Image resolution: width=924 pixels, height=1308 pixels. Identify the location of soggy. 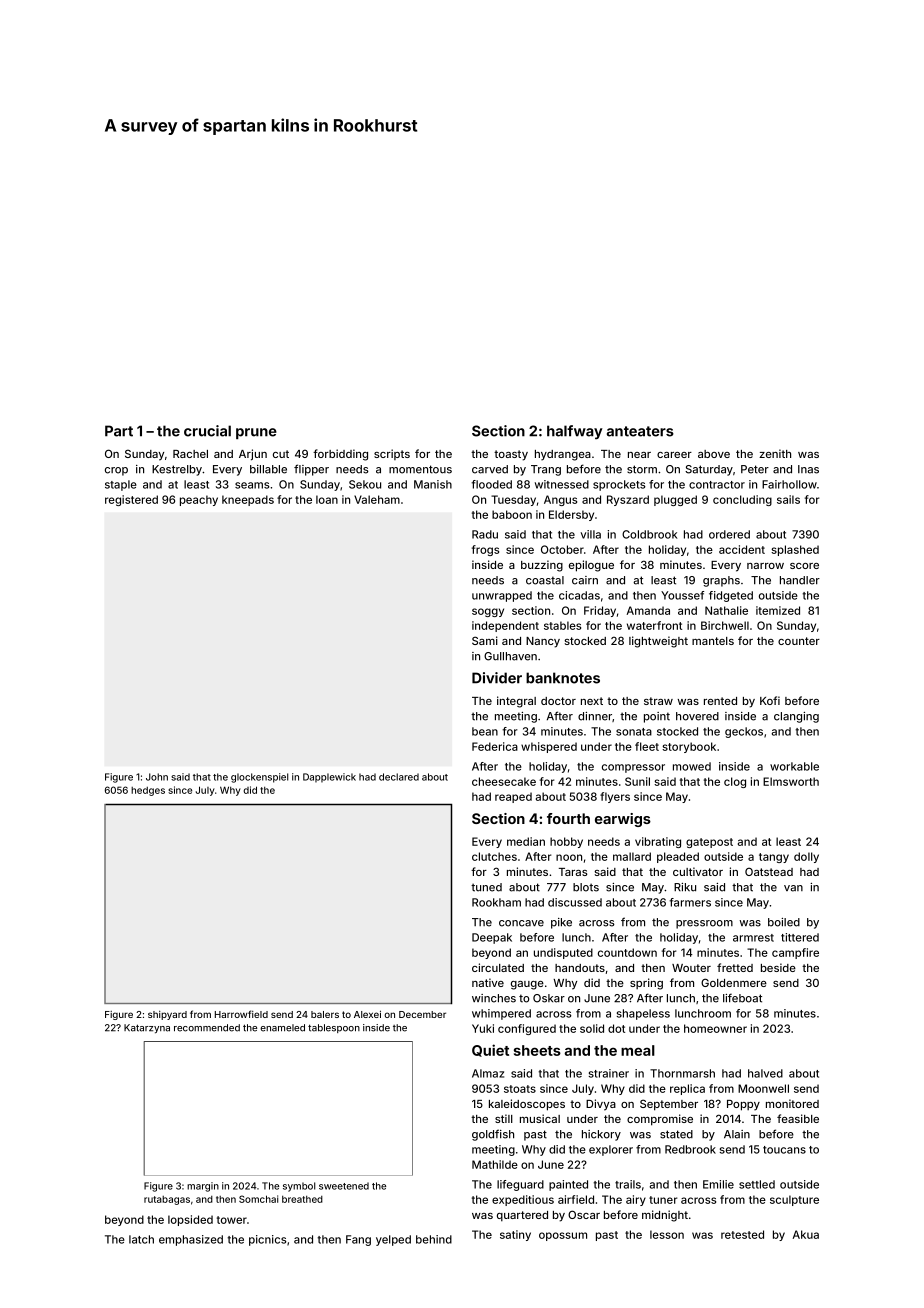
(488, 612).
